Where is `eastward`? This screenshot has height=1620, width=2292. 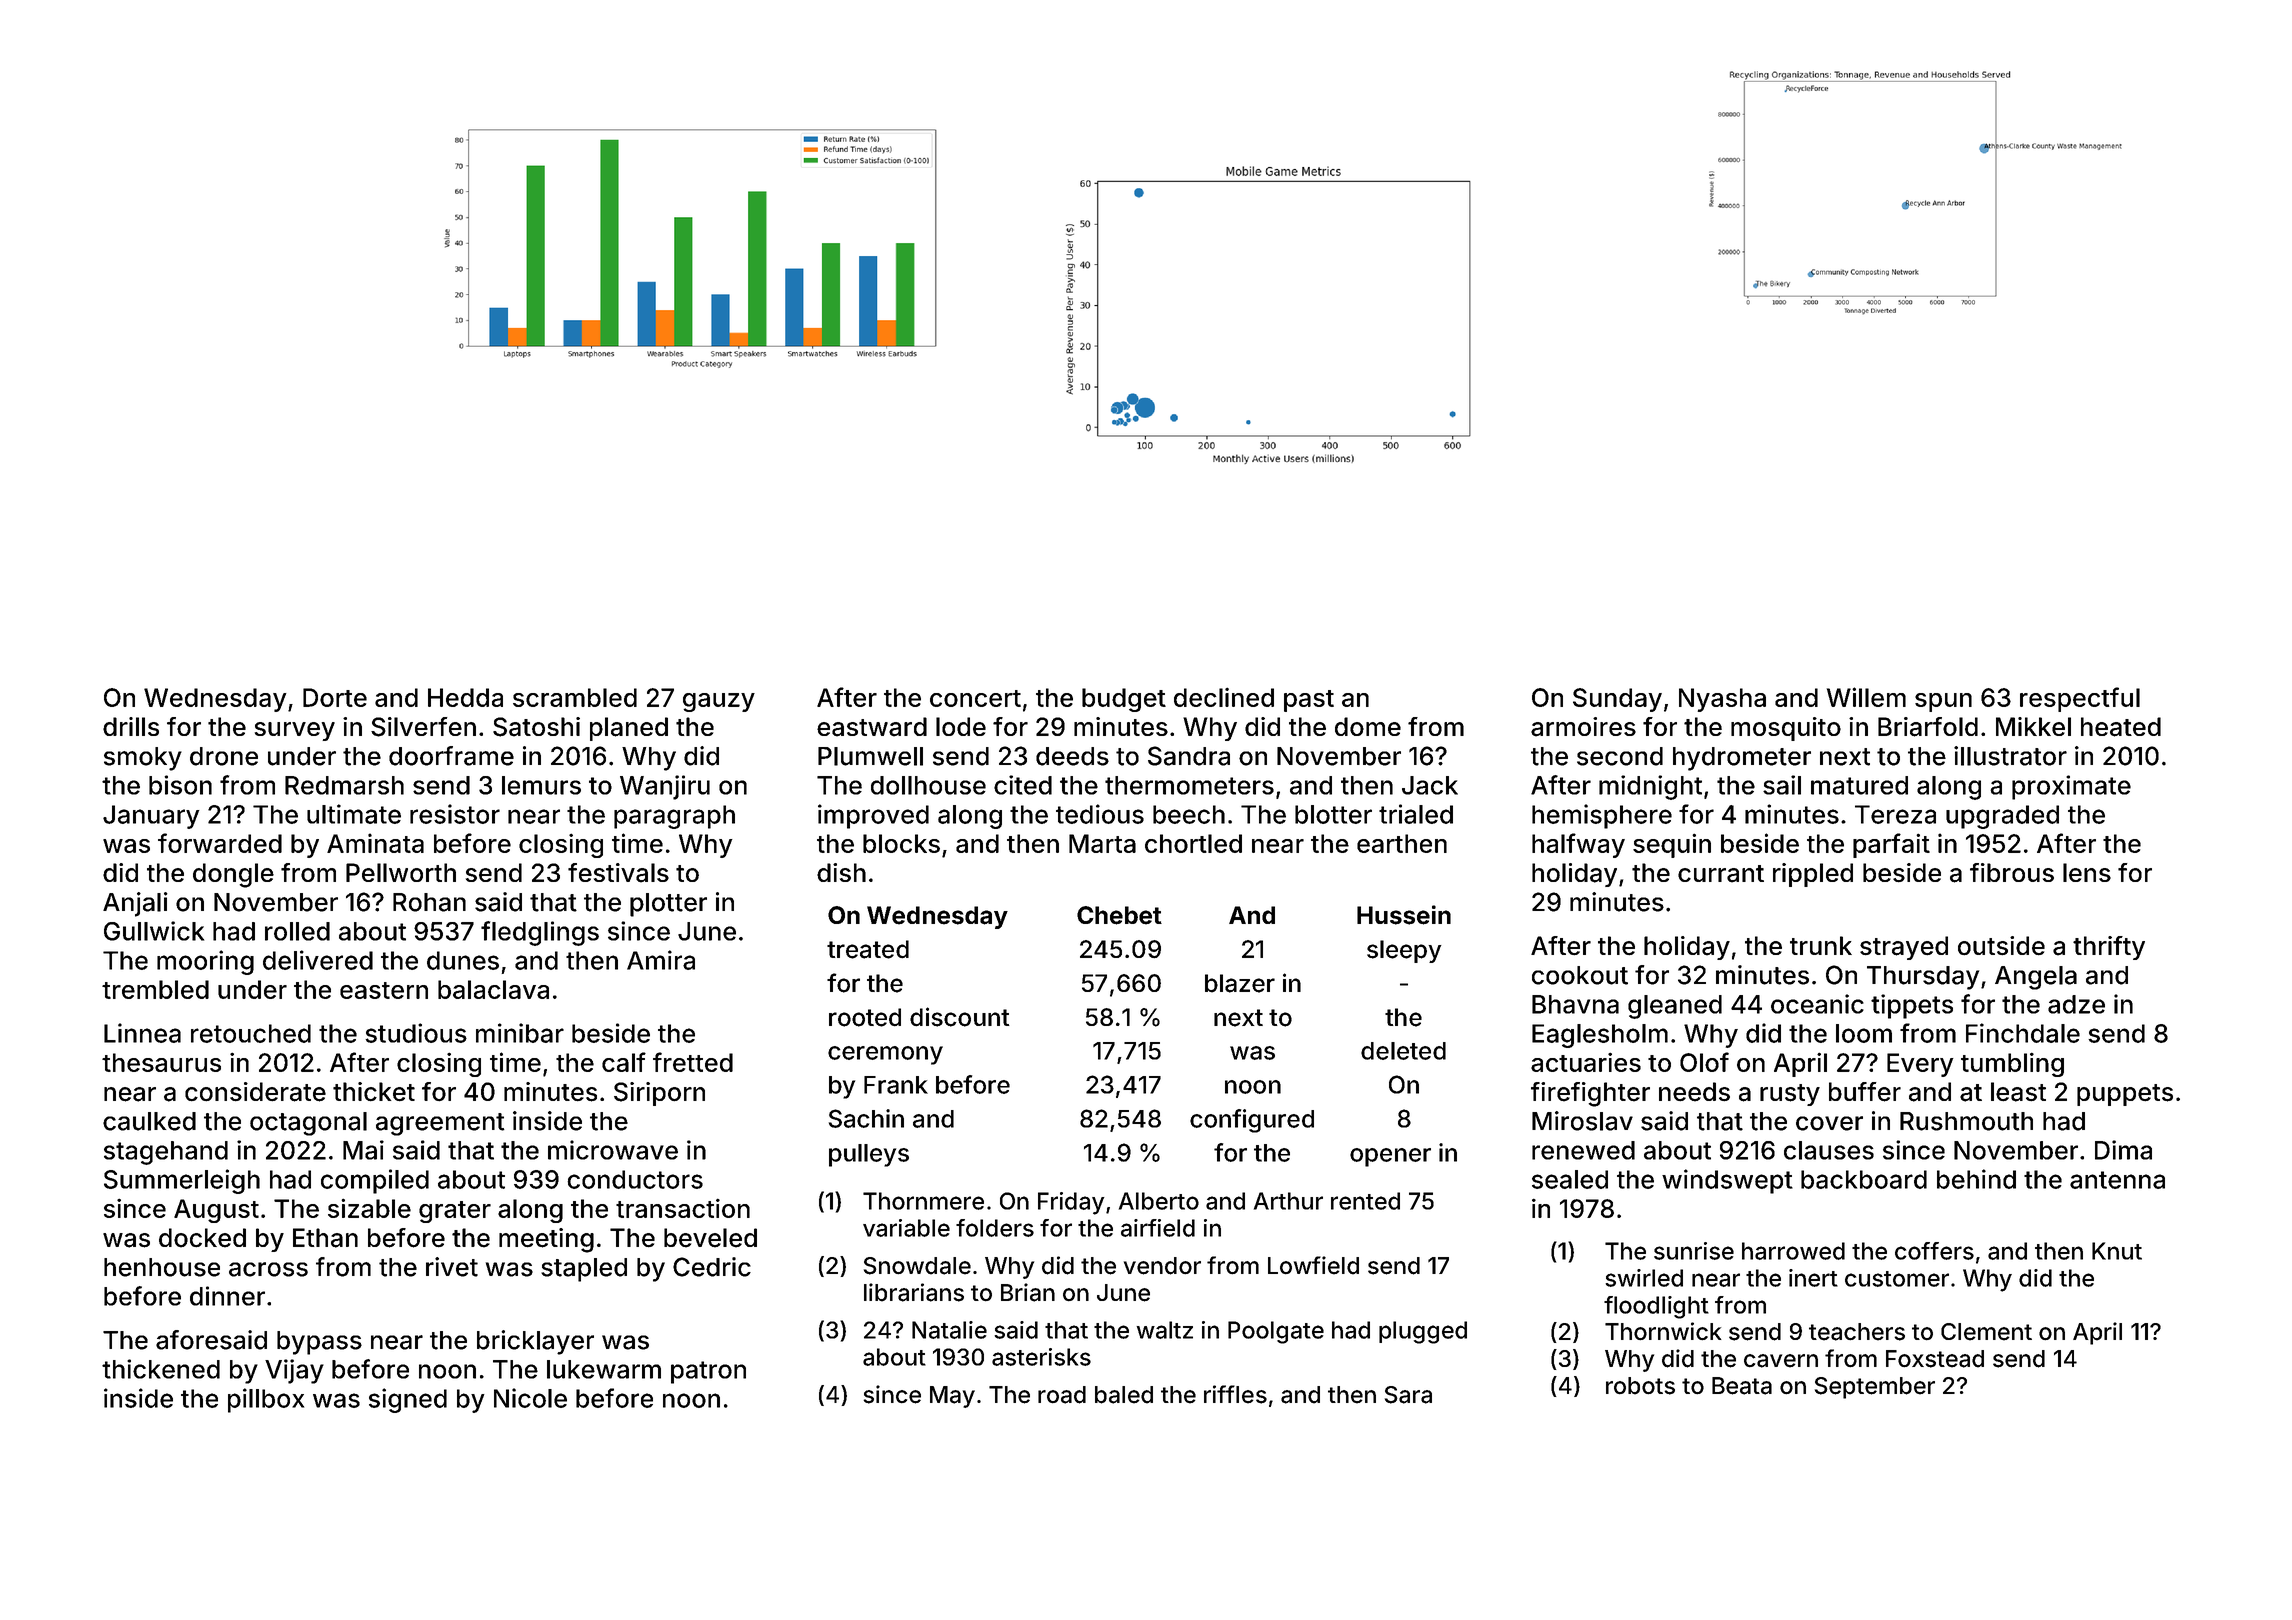
eastward is located at coordinates (872, 727).
